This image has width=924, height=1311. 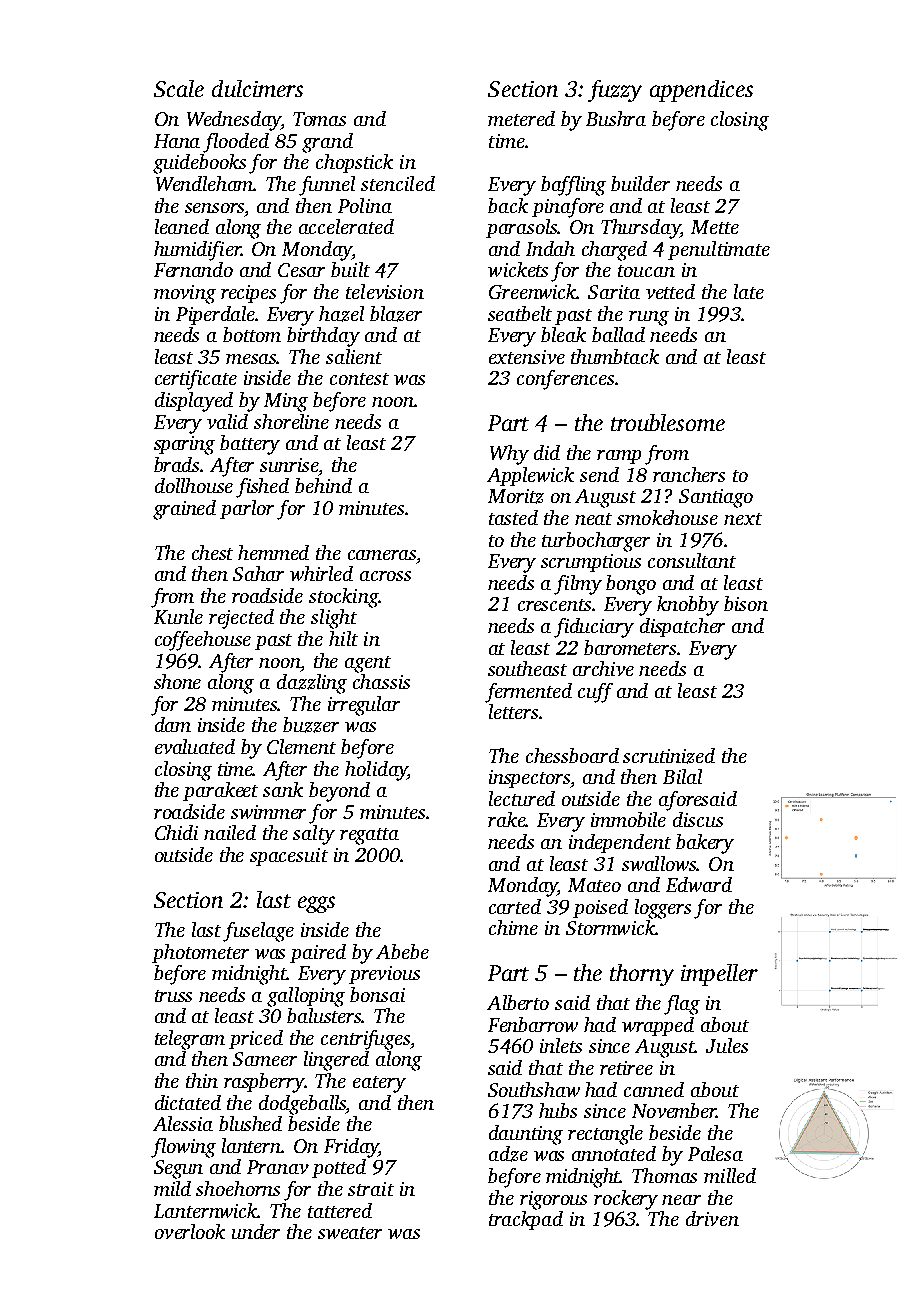 What do you see at coordinates (396, 314) in the image?
I see `blazer` at bounding box center [396, 314].
